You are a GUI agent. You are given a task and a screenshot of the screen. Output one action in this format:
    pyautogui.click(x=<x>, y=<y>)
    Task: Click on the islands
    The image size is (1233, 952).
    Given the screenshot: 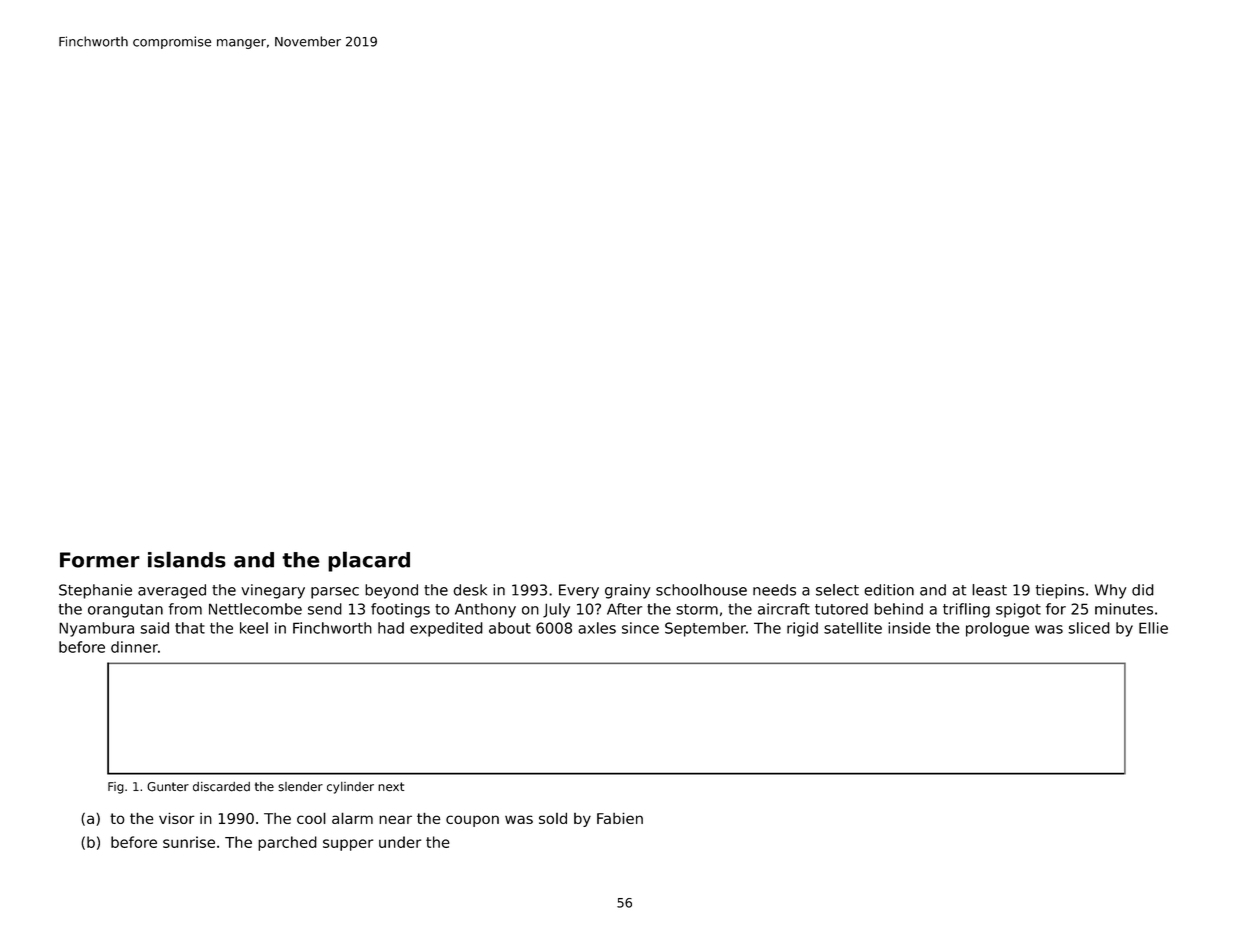 What is the action you would take?
    pyautogui.click(x=187, y=559)
